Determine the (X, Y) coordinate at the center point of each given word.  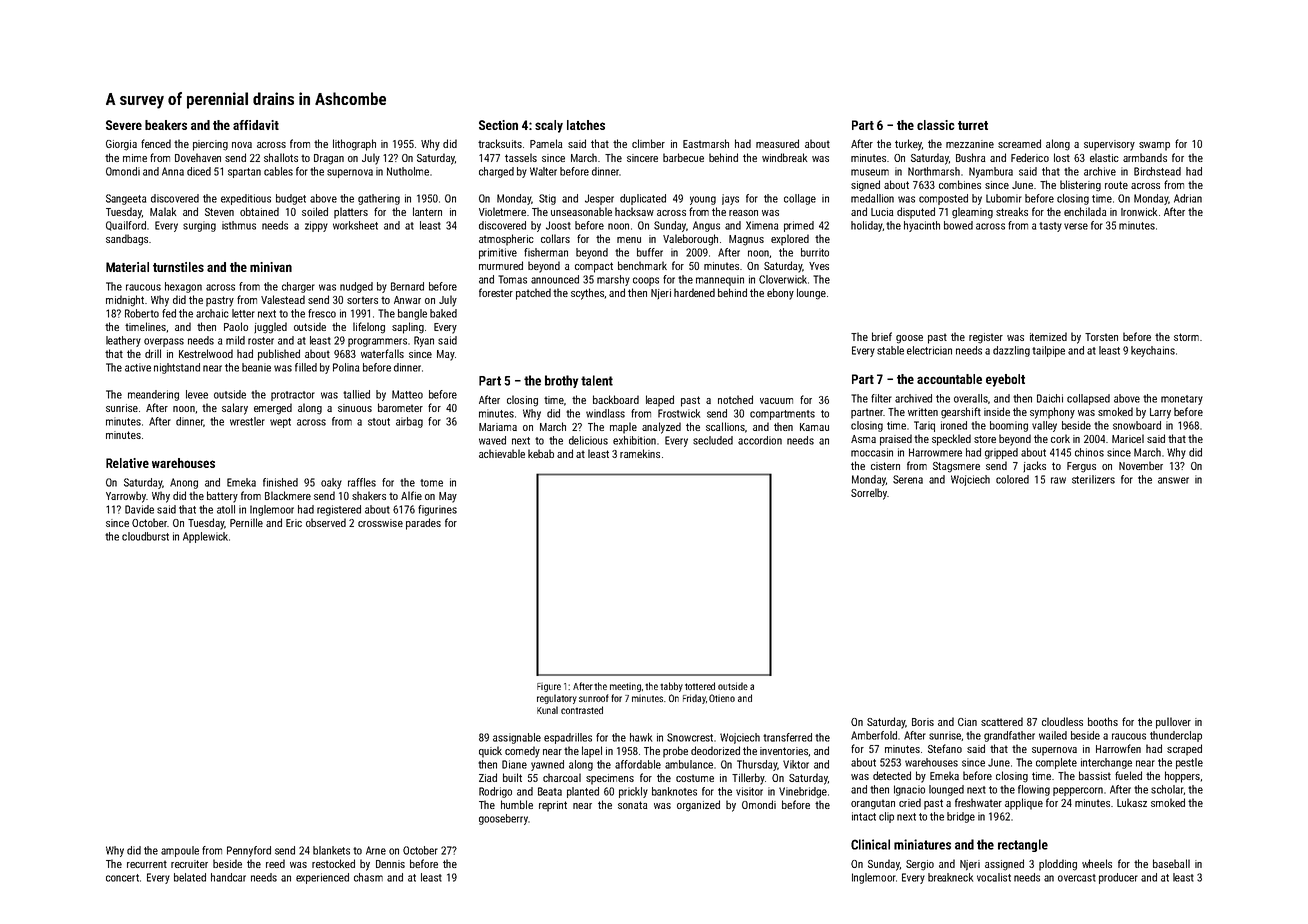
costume (695, 778)
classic (935, 125)
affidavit (256, 125)
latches (586, 125)
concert (122, 878)
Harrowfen (1118, 748)
